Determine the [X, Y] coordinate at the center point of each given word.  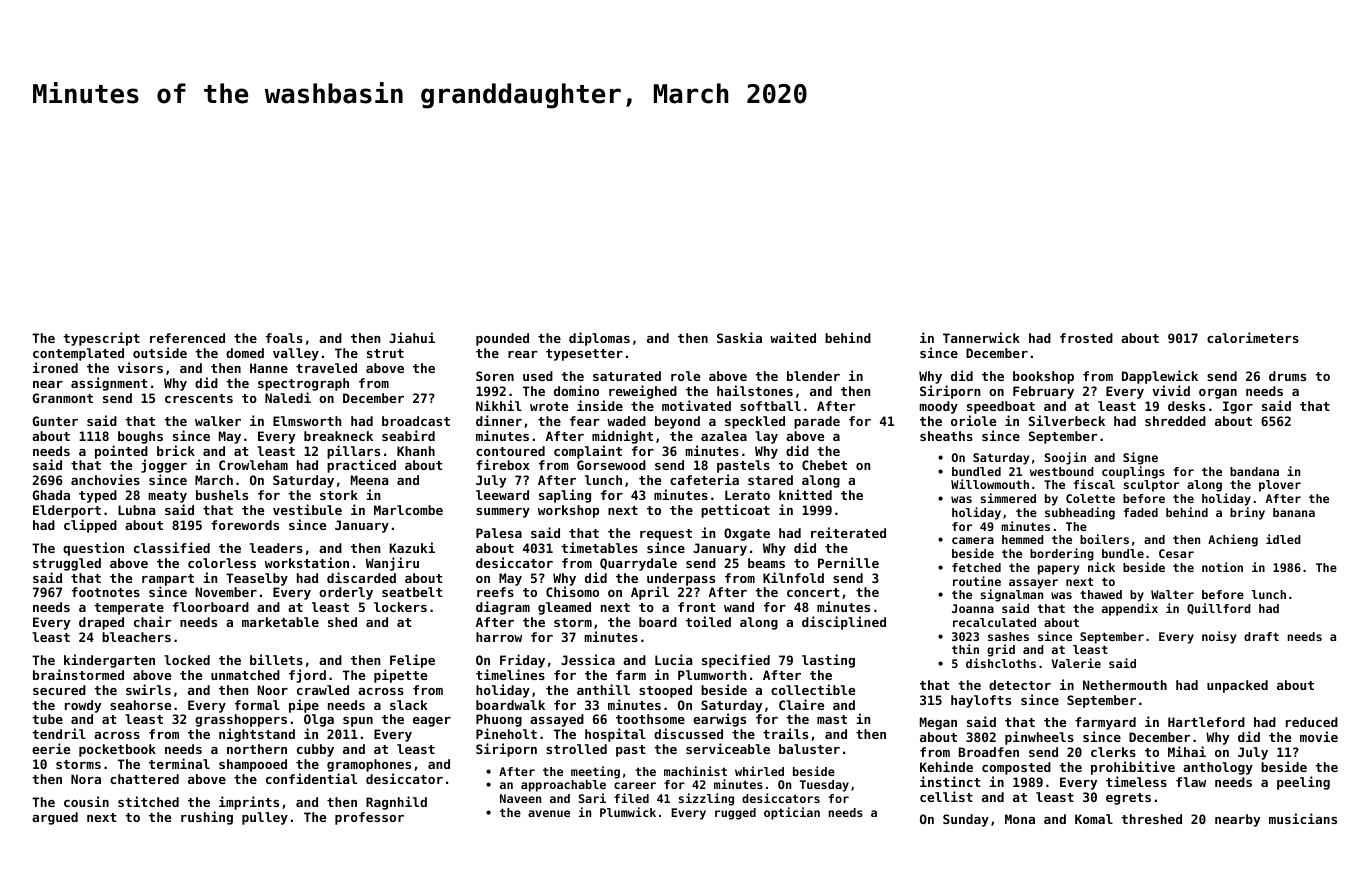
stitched [148, 801]
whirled [759, 771]
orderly [346, 593]
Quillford [1219, 609]
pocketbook [117, 750]
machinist [695, 771]
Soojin [1065, 458]
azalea [724, 436]
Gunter [55, 421]
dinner [499, 420]
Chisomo [572, 592]
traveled [326, 368]
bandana [1254, 471]
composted [1016, 768]
